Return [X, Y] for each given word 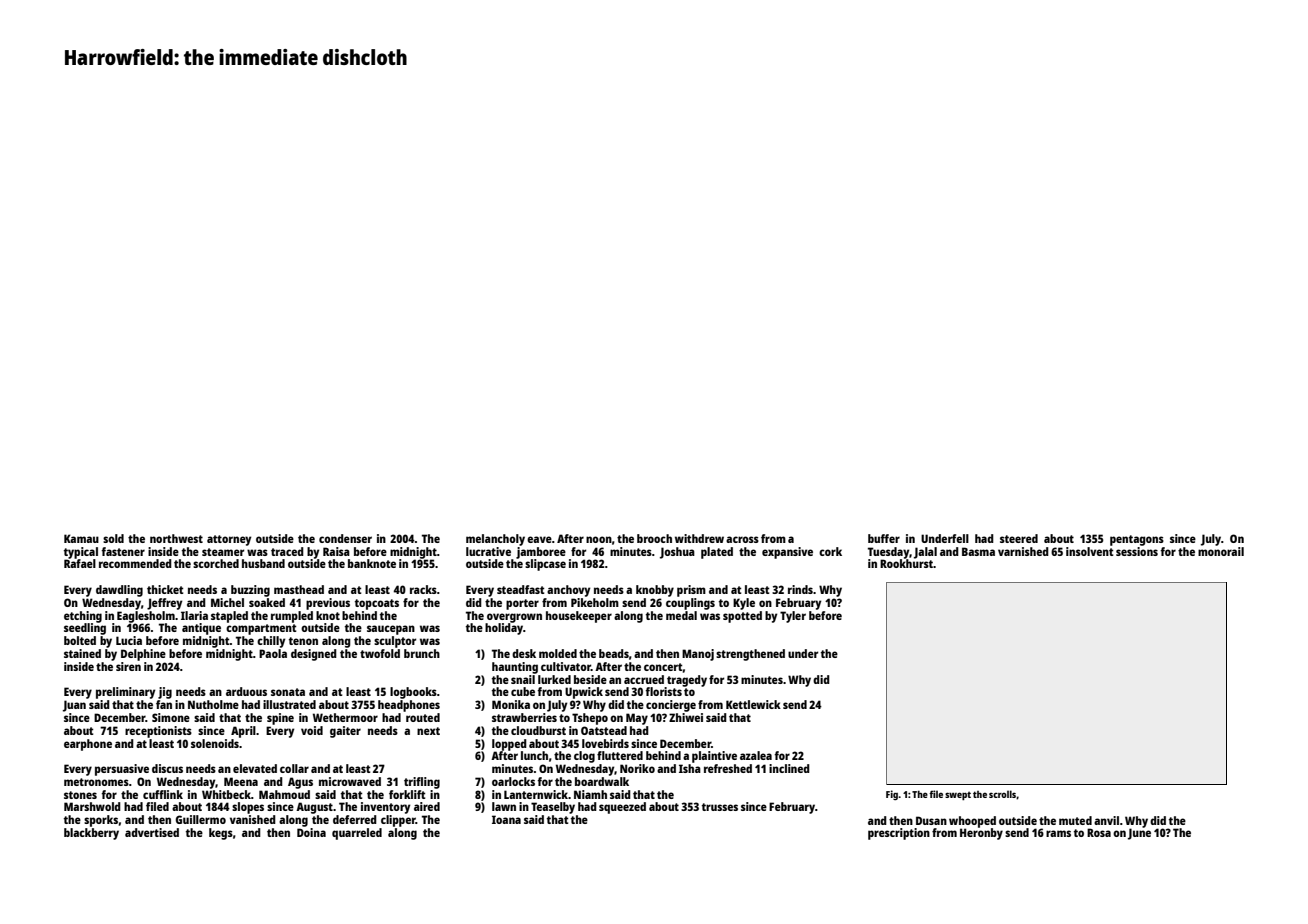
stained [82, 653]
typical [81, 553]
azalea [756, 755]
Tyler [793, 617]
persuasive [122, 770]
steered [1019, 538]
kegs [221, 834]
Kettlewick [753, 704]
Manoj [698, 655]
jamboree [541, 553]
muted [1075, 820]
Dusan [931, 820]
